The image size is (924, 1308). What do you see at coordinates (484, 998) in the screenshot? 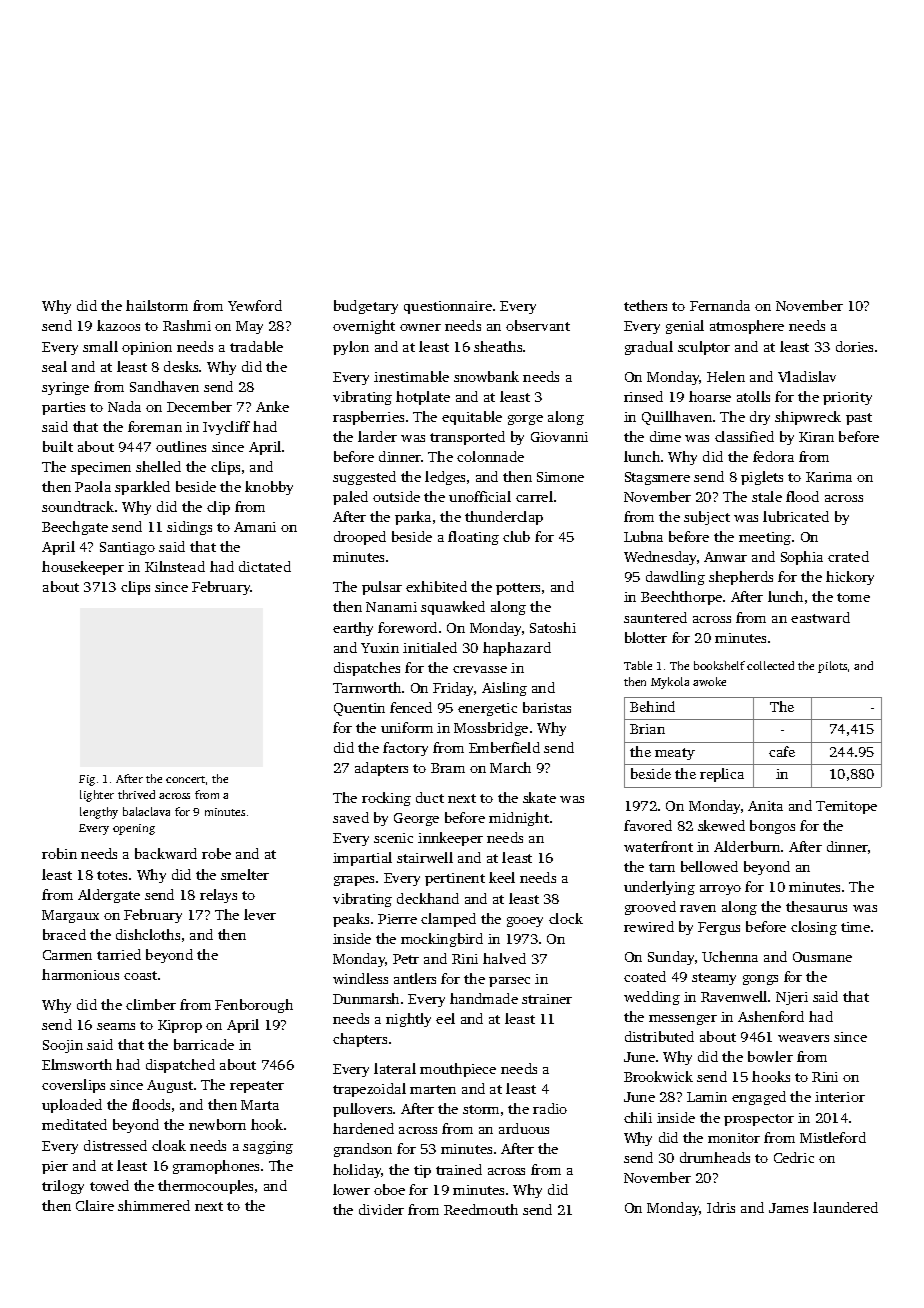
I see `handmade` at bounding box center [484, 998].
